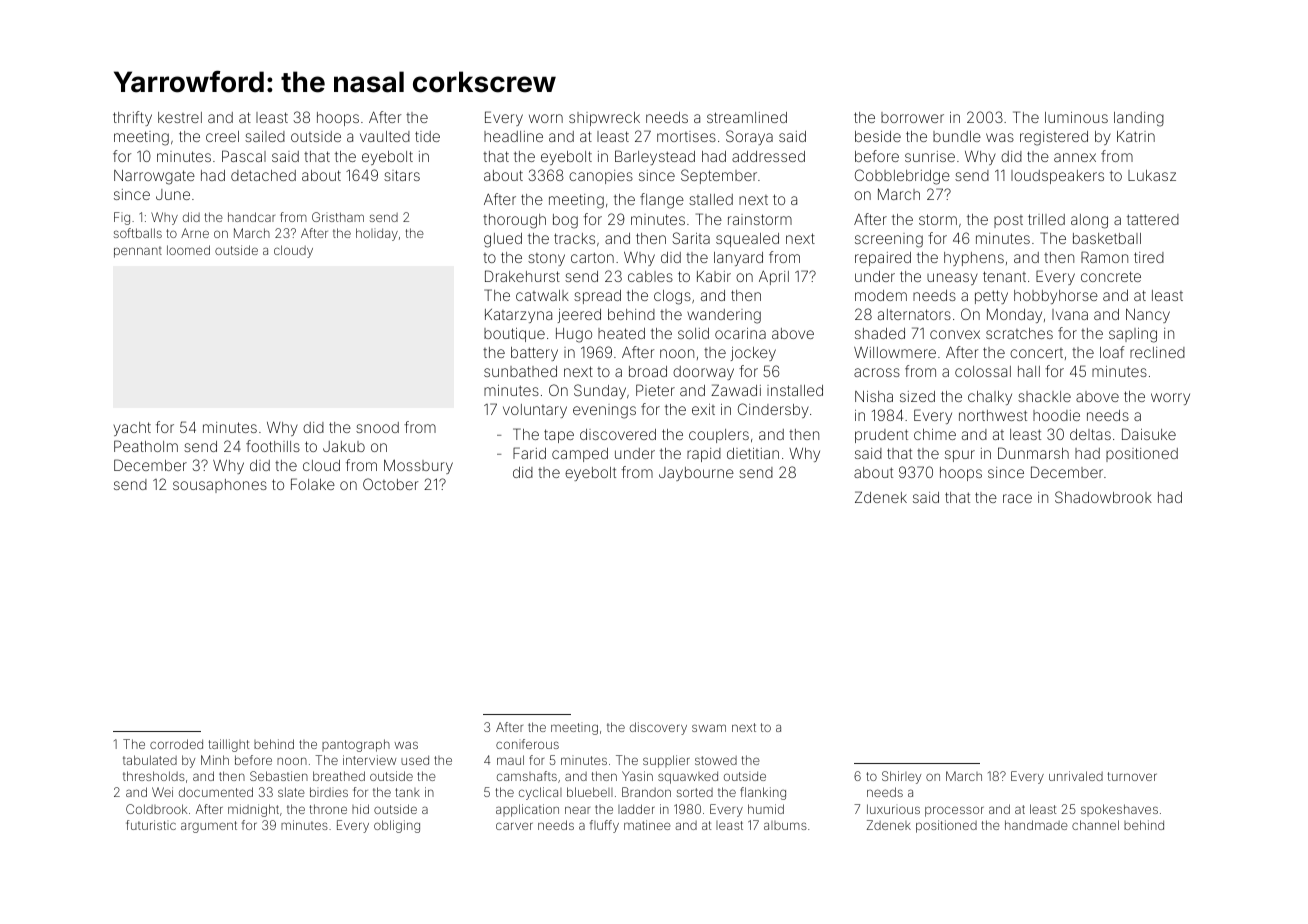  I want to click on carver, so click(514, 826).
